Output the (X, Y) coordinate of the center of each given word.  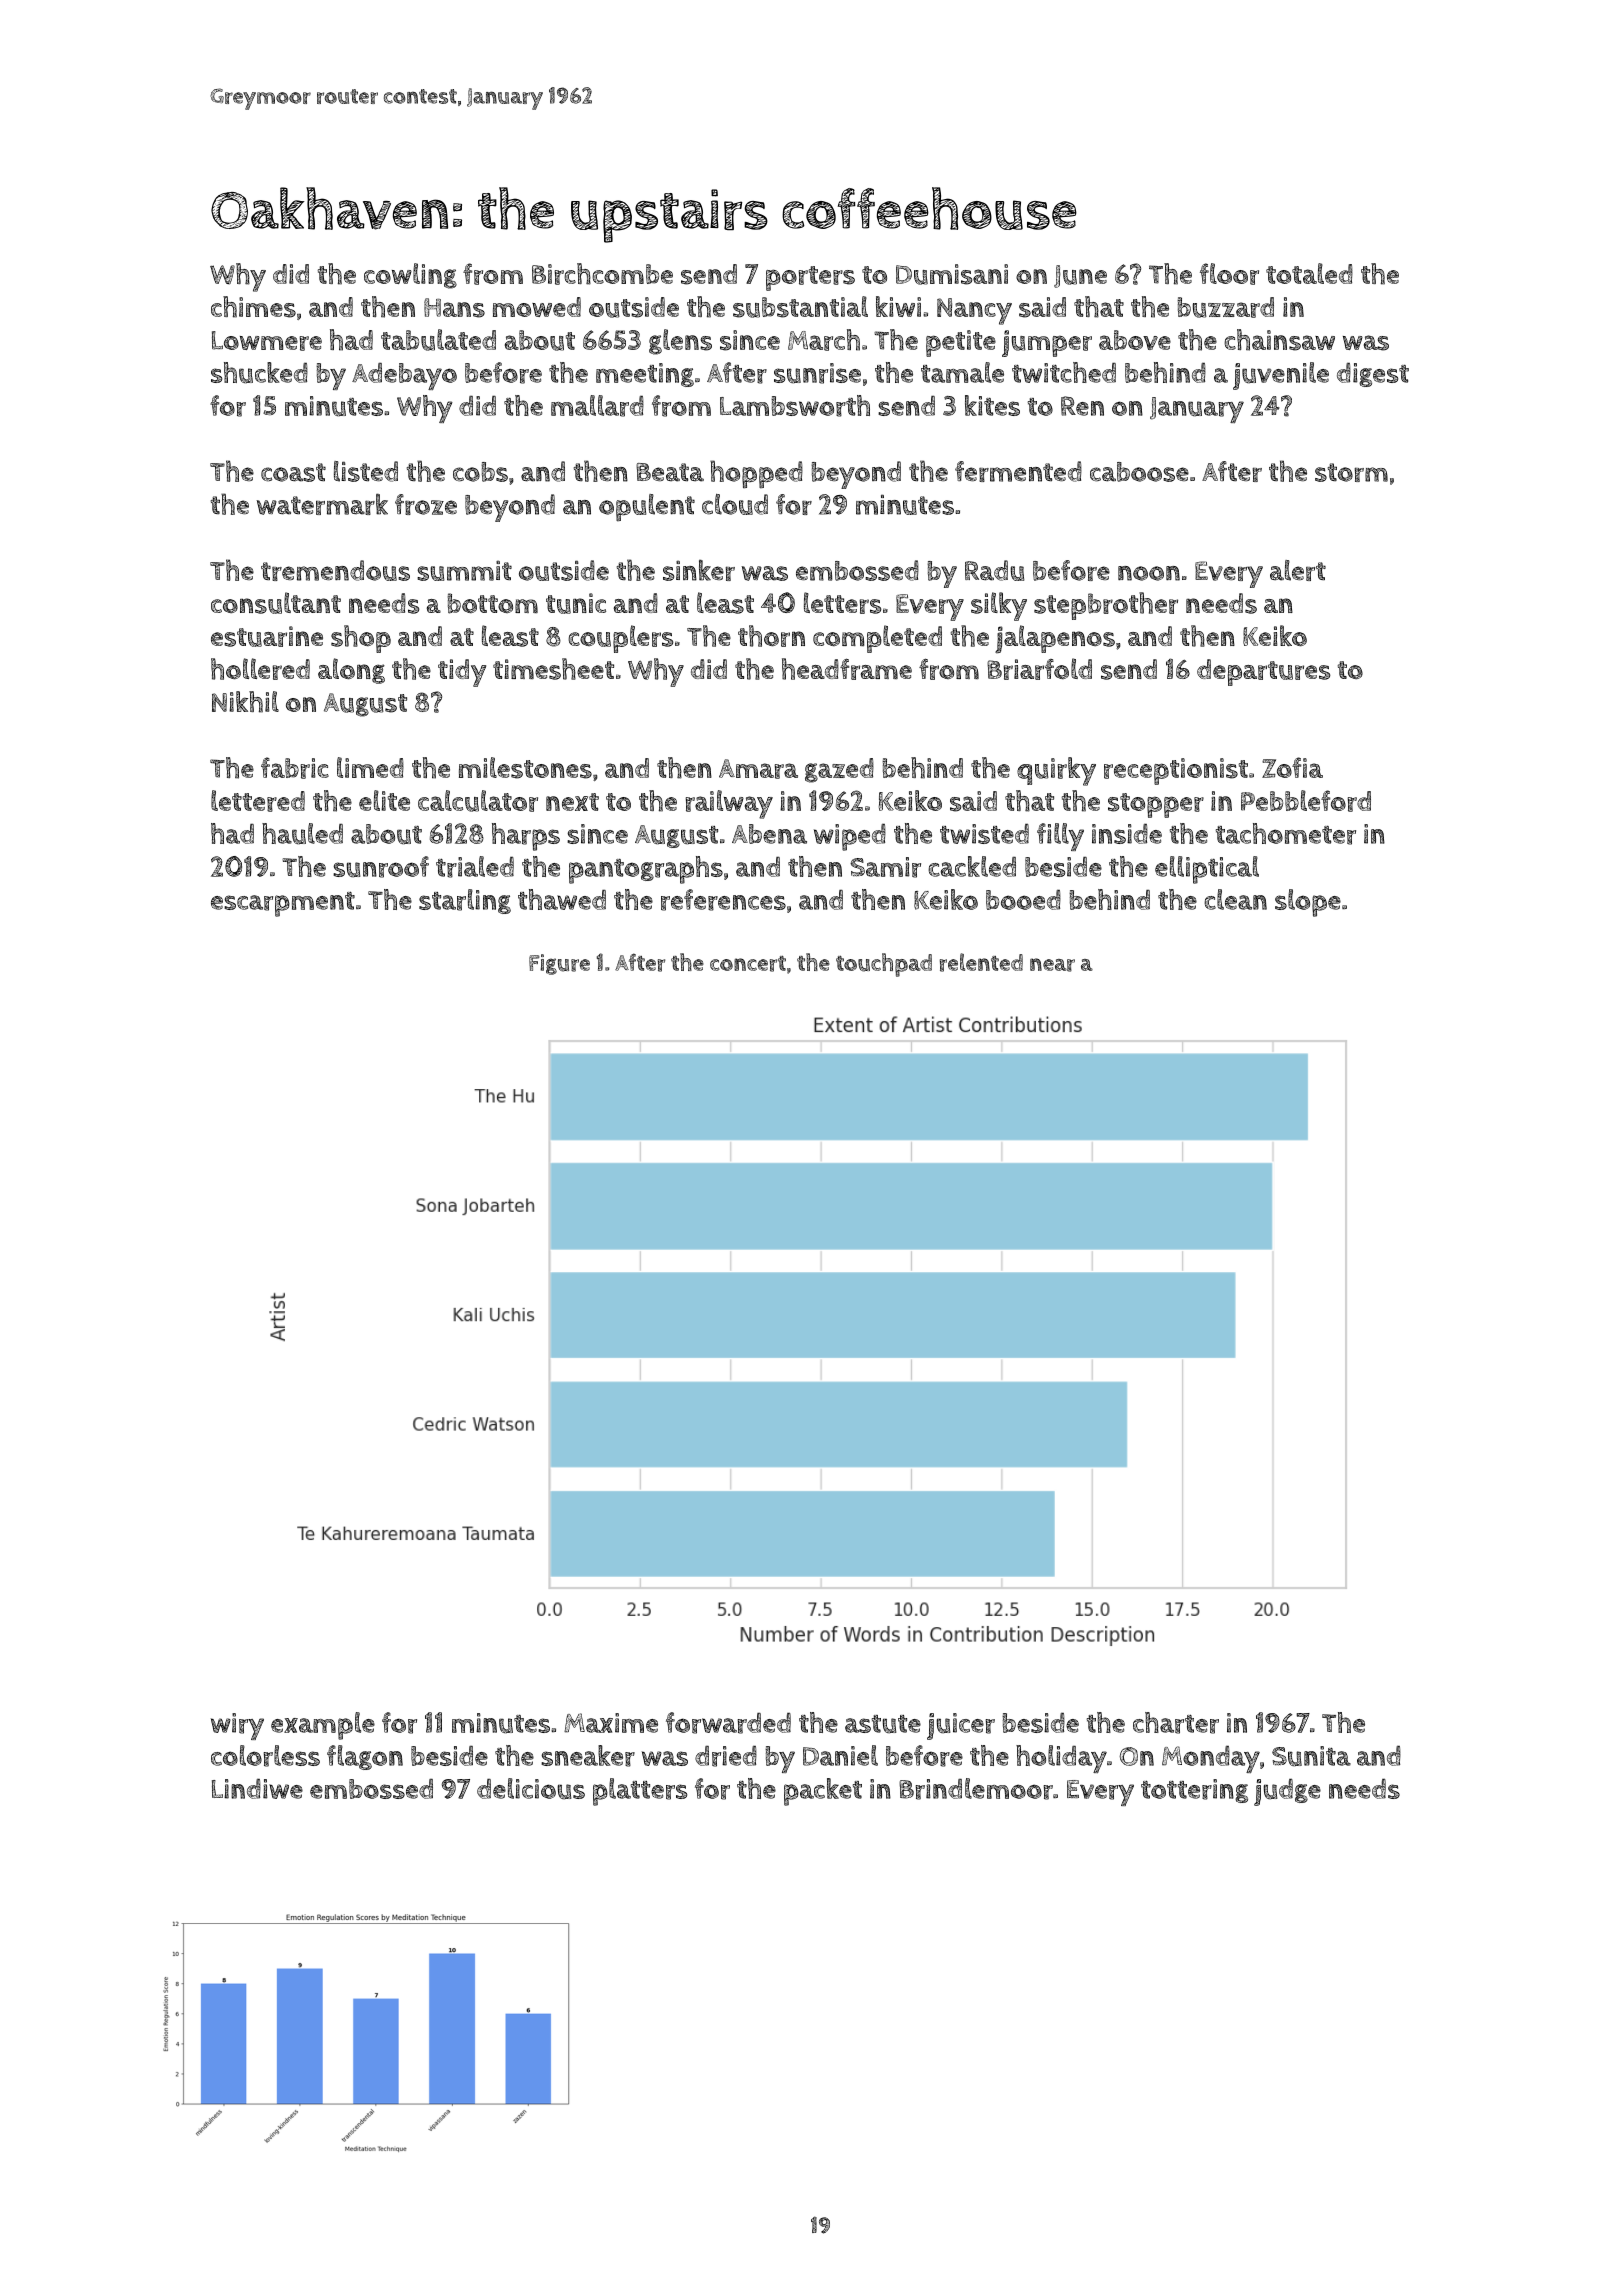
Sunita (1311, 1756)
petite (961, 343)
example (323, 1726)
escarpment (283, 904)
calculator (478, 801)
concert (748, 964)
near (1052, 965)
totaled (1309, 273)
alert (1298, 570)
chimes (253, 307)
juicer (961, 1726)
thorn (771, 636)
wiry (237, 1726)
